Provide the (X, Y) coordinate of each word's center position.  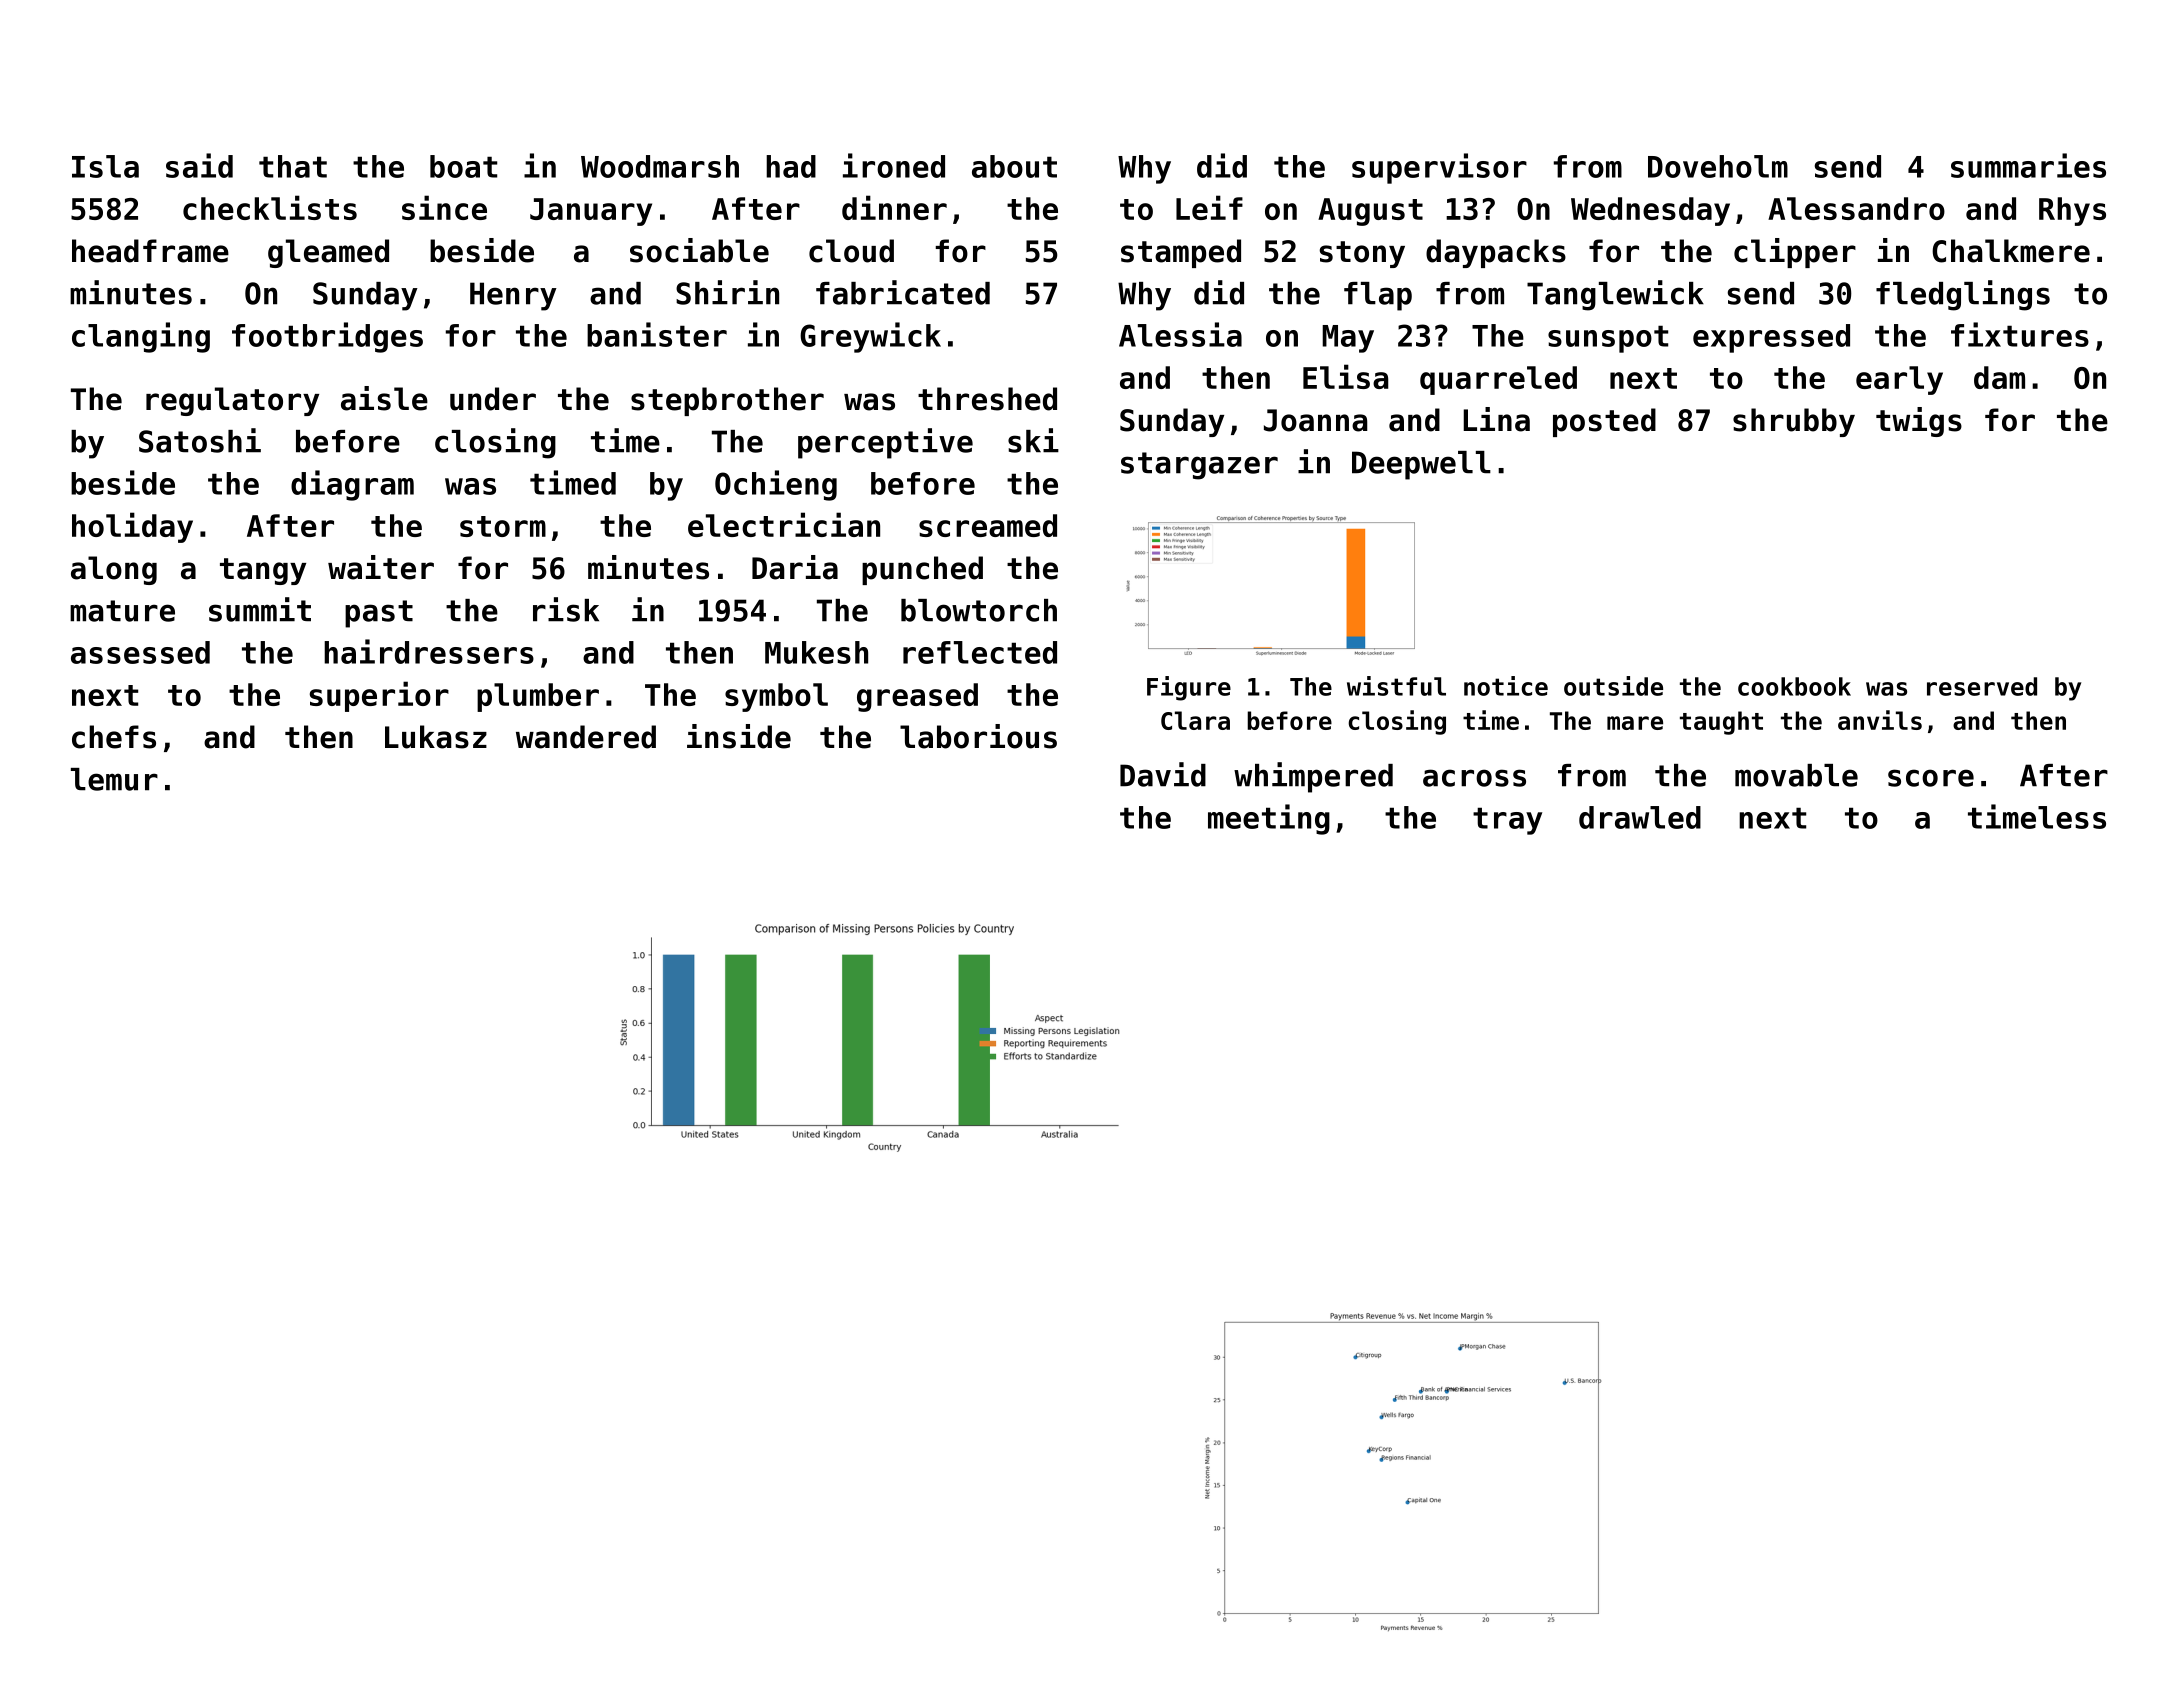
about (1014, 166)
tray (1507, 821)
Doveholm (1718, 166)
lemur (114, 779)
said (199, 165)
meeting (1269, 819)
